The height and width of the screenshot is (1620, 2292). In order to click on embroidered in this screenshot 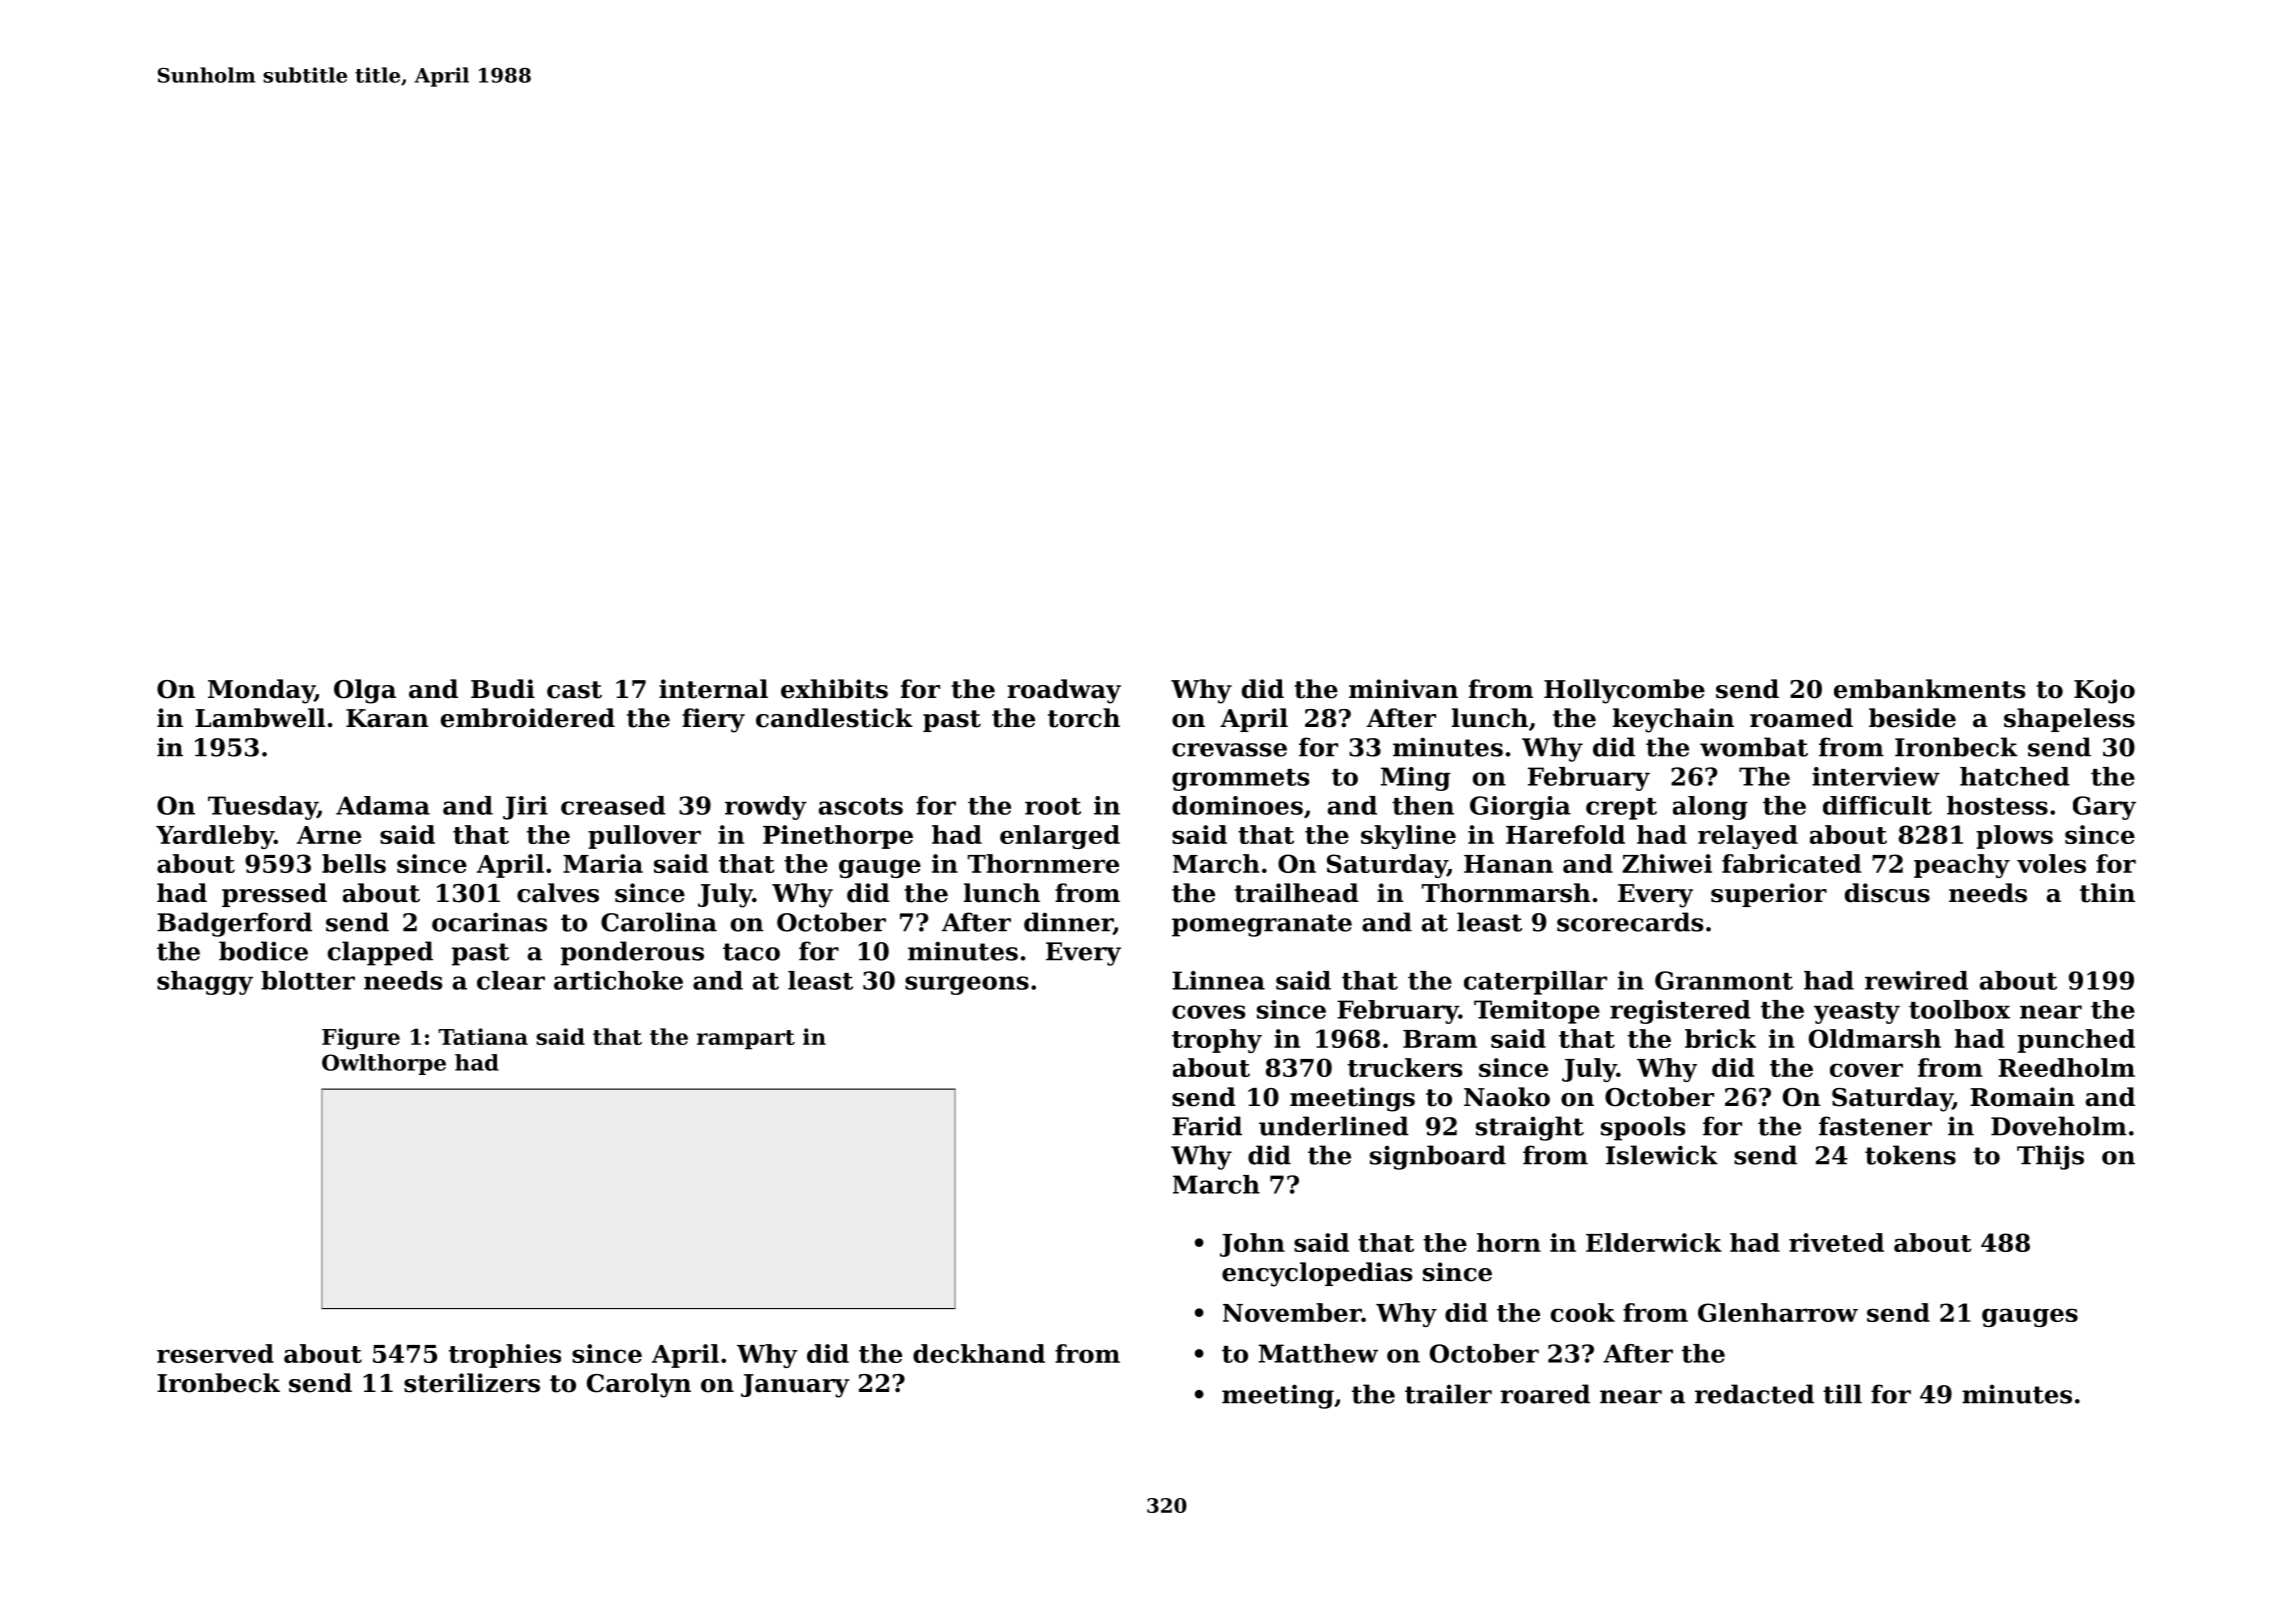, I will do `click(528, 718)`.
